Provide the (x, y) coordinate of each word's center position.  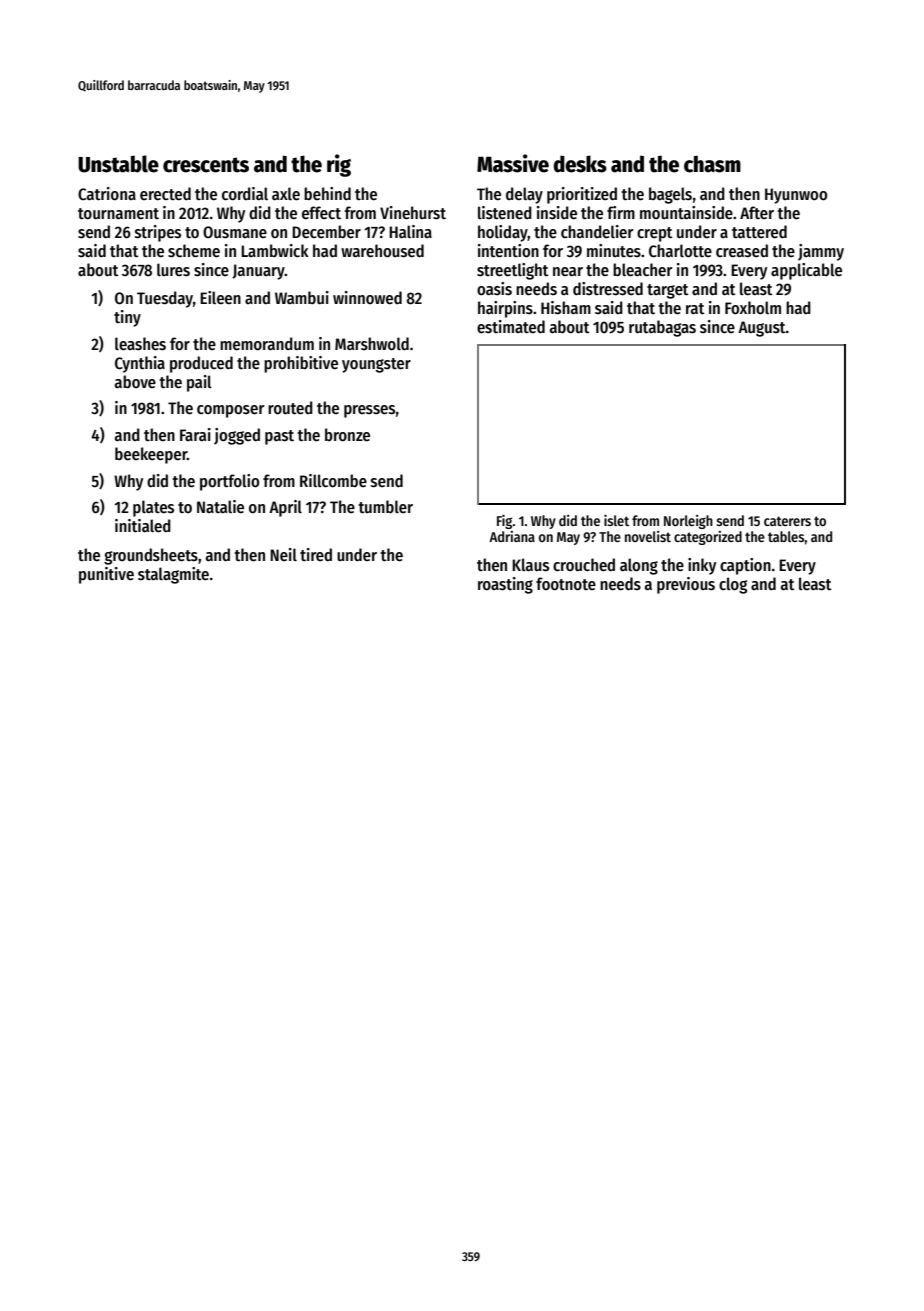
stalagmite (173, 575)
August (762, 329)
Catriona (107, 194)
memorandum (267, 344)
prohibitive (301, 364)
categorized (708, 538)
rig (339, 165)
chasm (712, 164)
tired (316, 554)
